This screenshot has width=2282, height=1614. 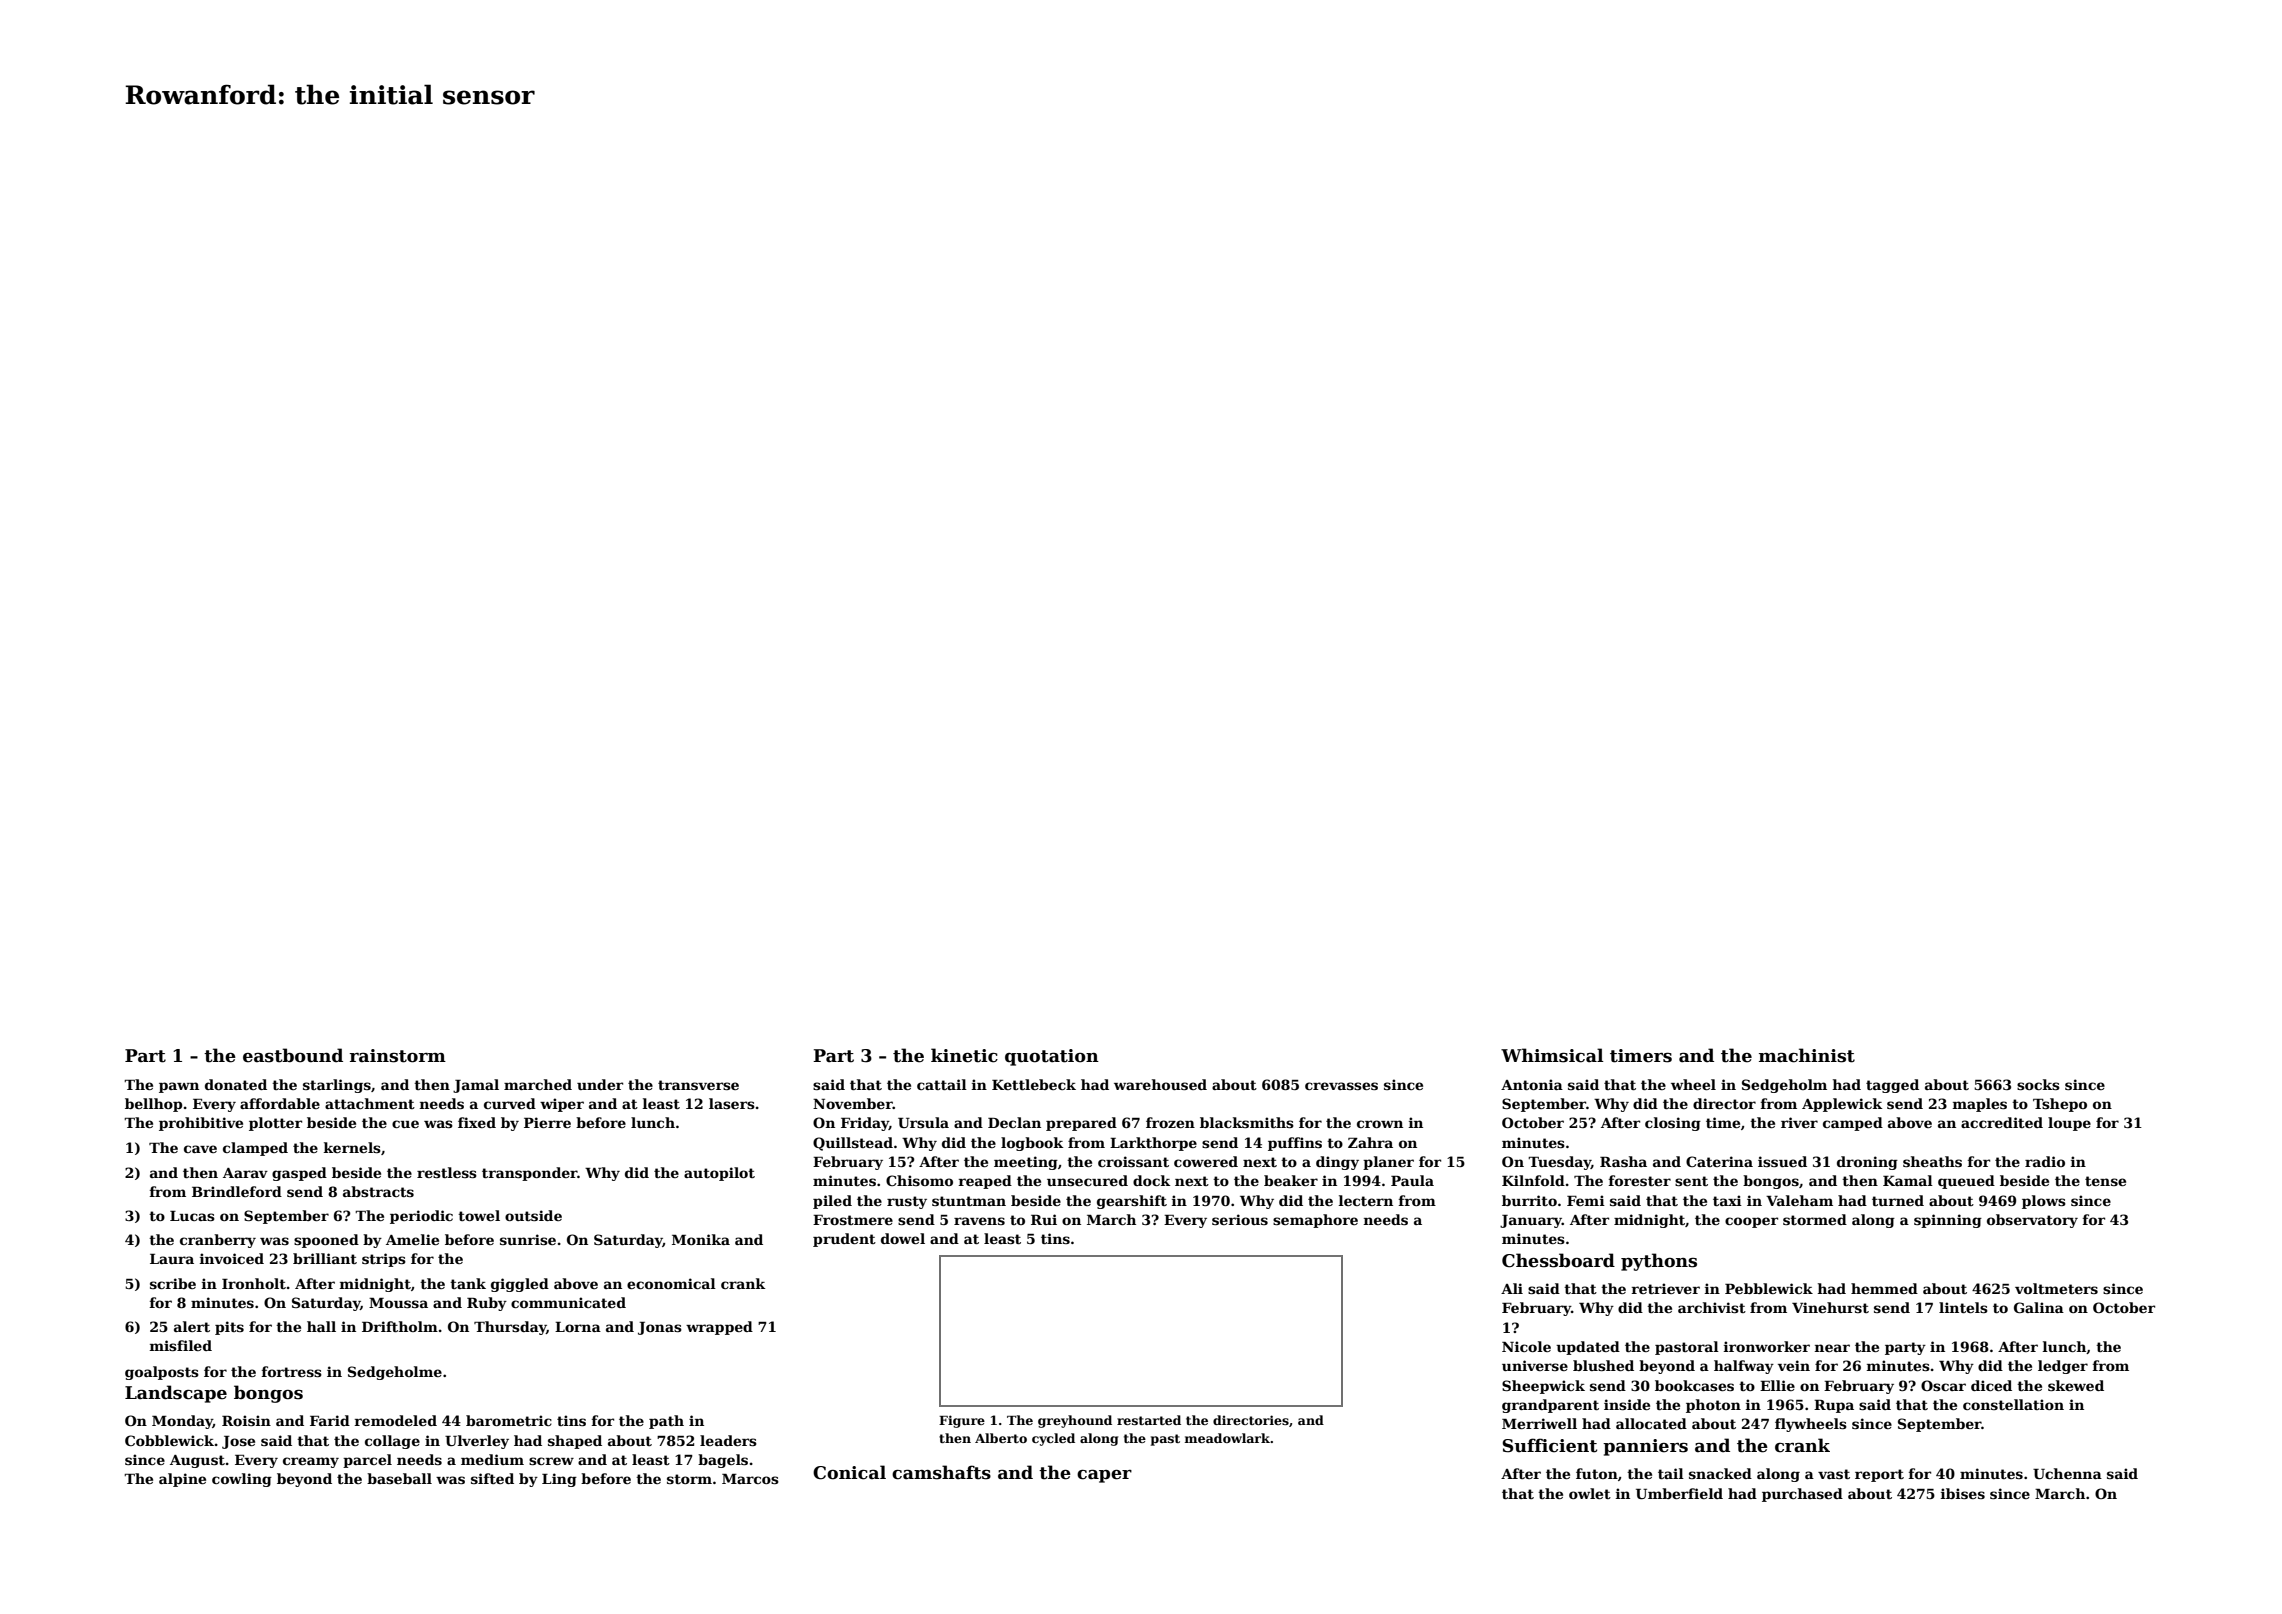 What do you see at coordinates (941, 1472) in the screenshot?
I see `camshafts` at bounding box center [941, 1472].
